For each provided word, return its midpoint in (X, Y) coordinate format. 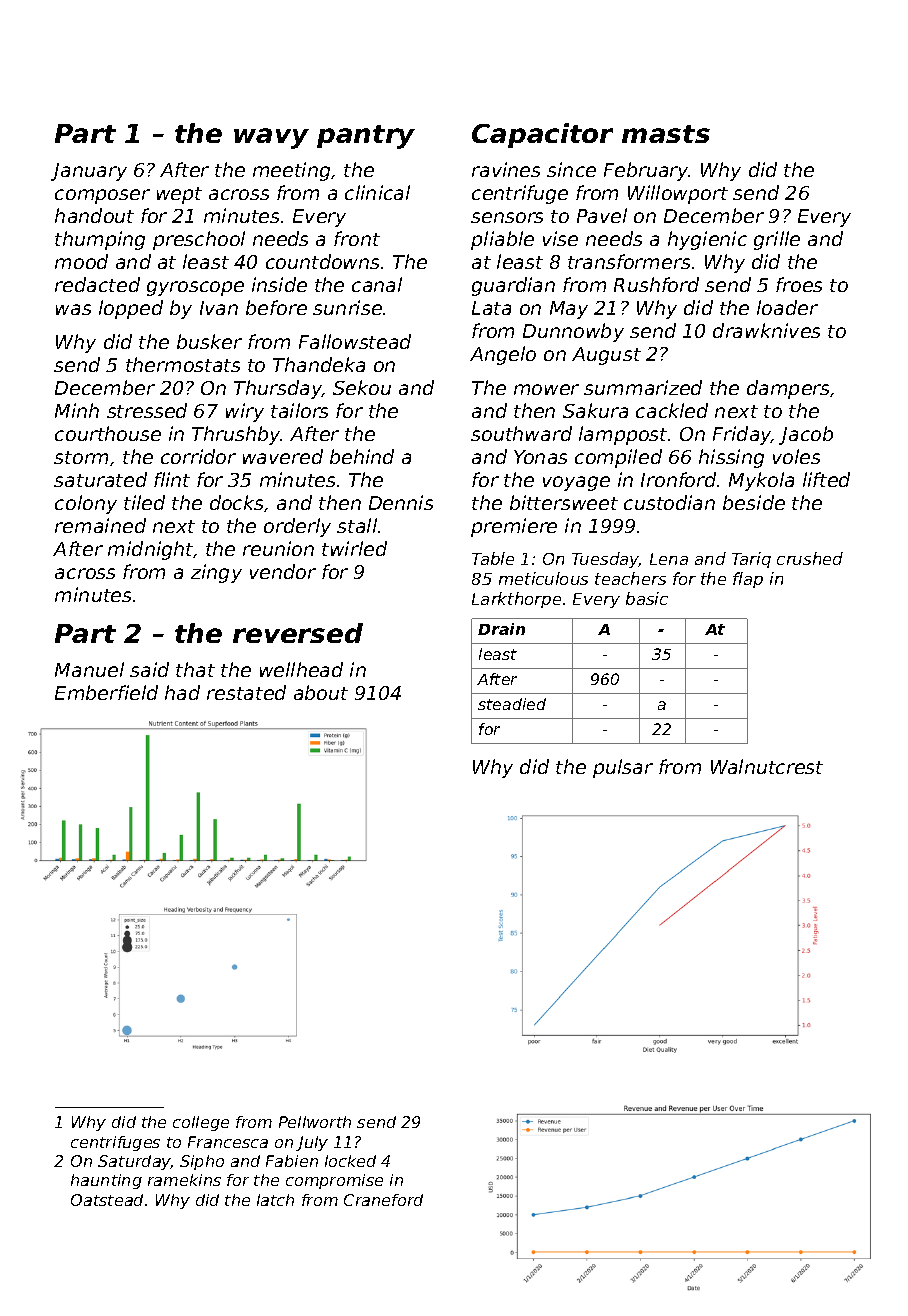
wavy (271, 138)
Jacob (806, 435)
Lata (491, 308)
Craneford (383, 1200)
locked (350, 1161)
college (201, 1123)
